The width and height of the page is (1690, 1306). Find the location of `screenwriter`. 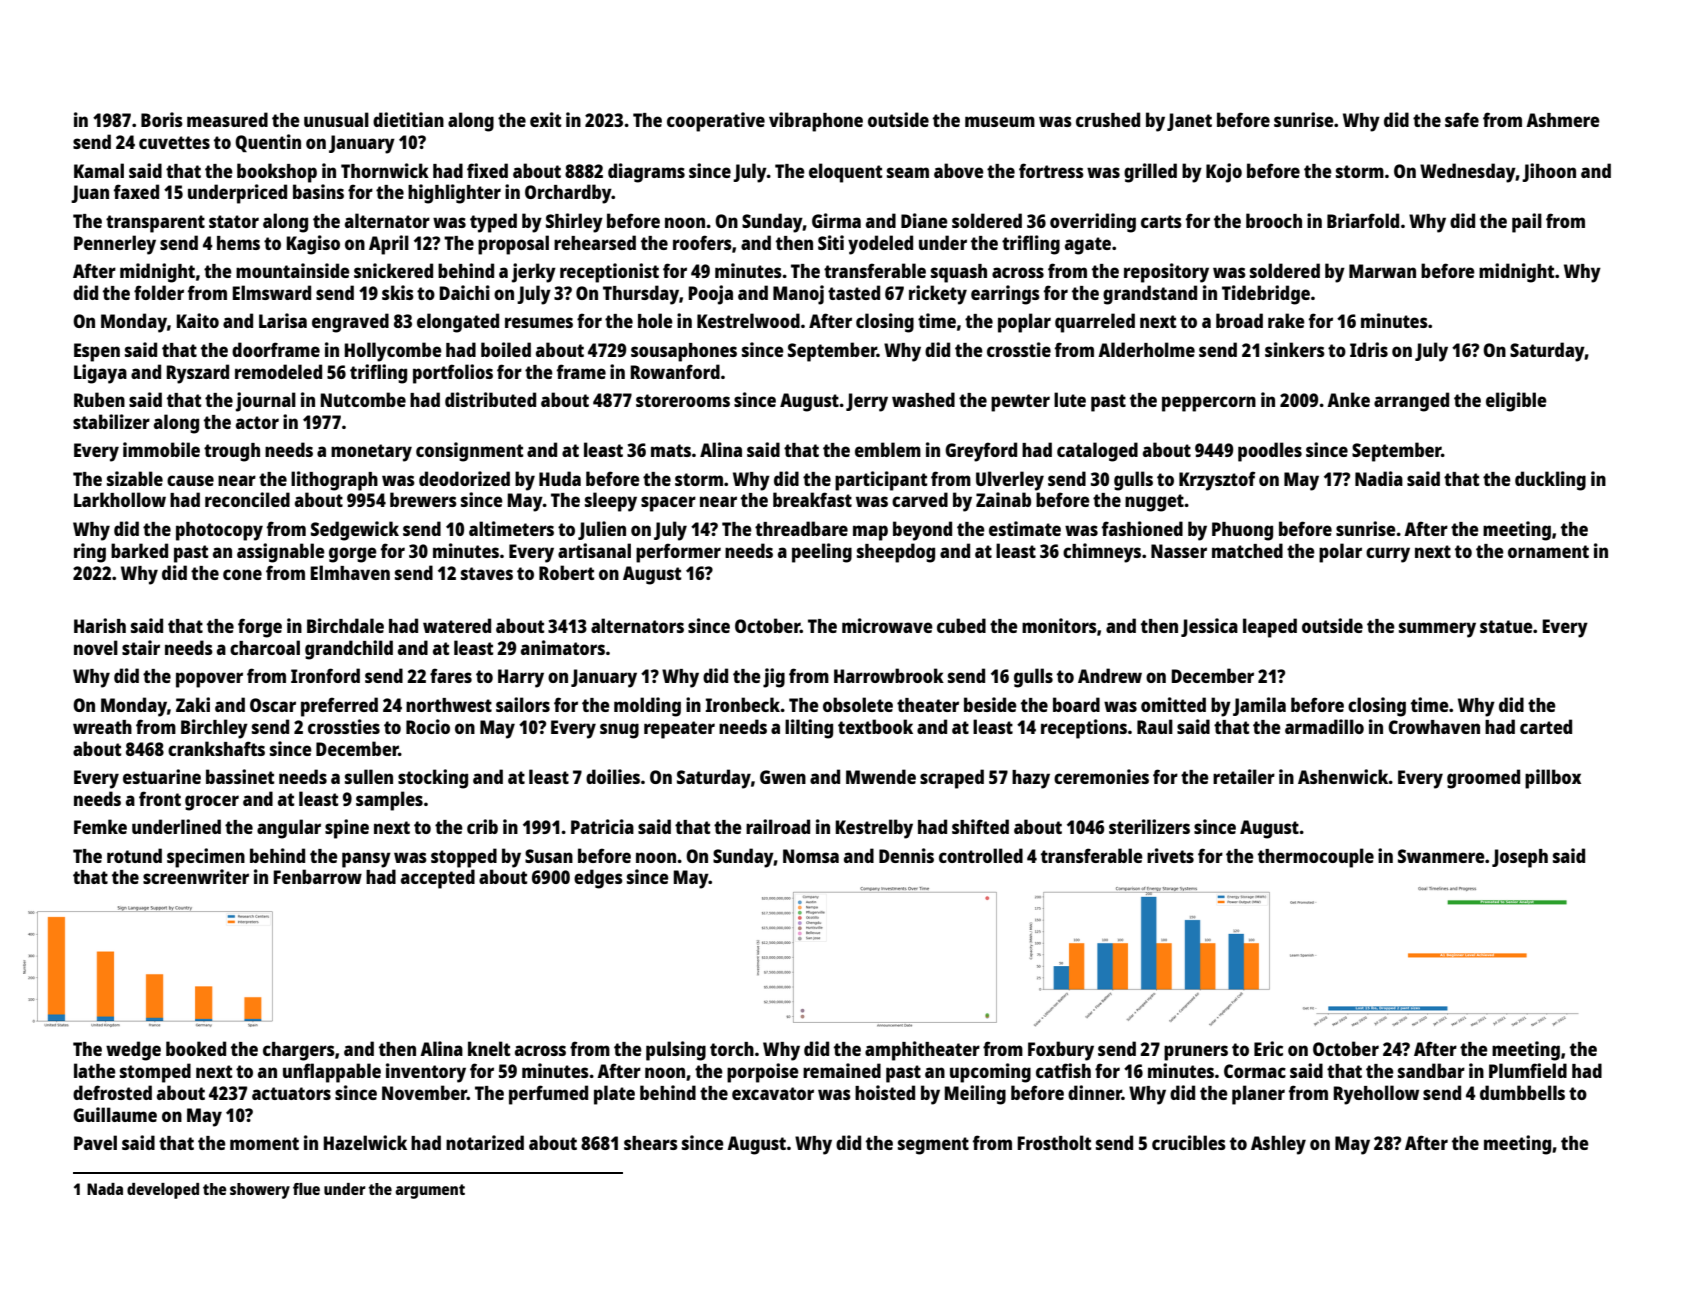

screenwriter is located at coordinates (196, 876).
